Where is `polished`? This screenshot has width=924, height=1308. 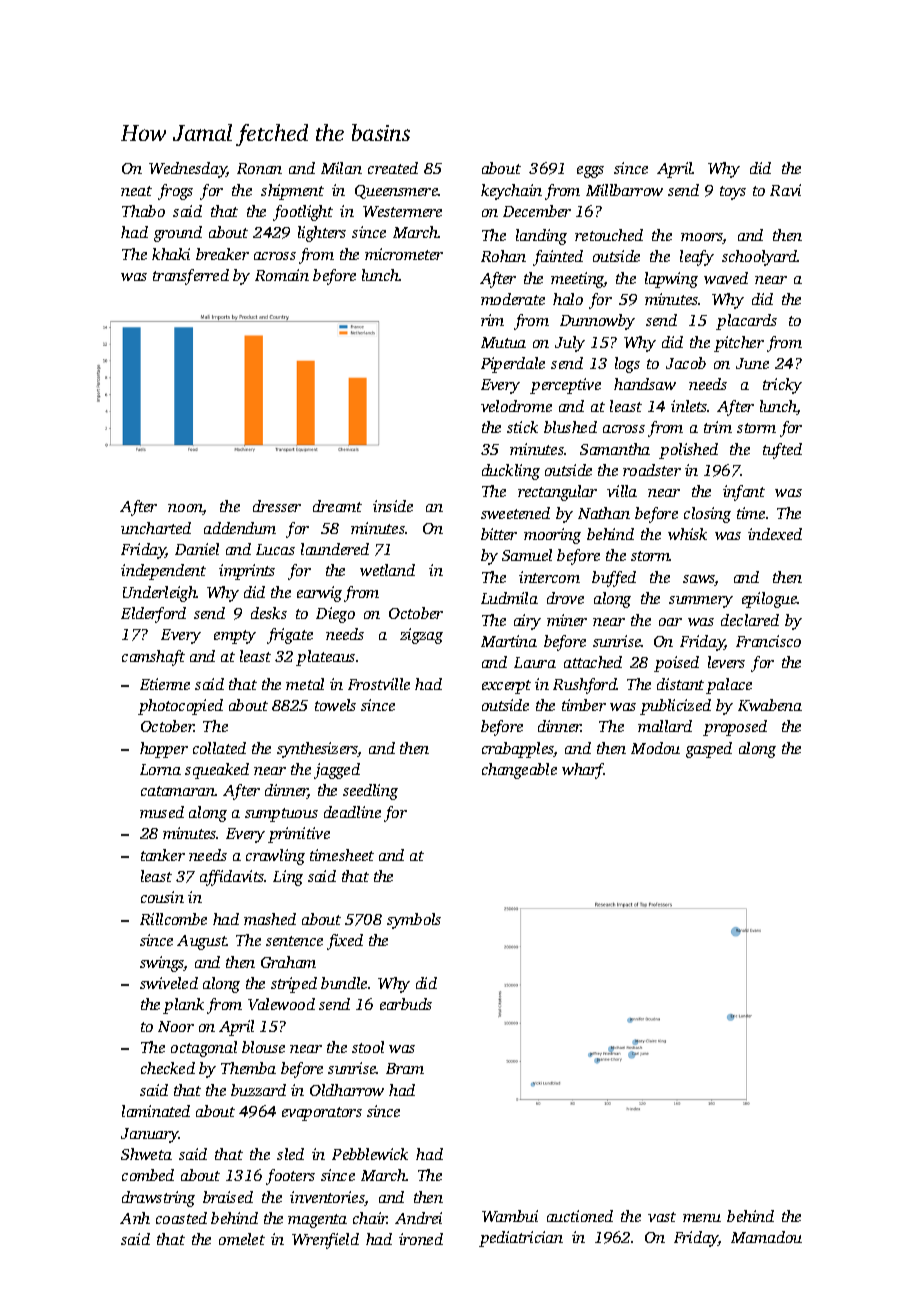 polished is located at coordinates (688, 451).
